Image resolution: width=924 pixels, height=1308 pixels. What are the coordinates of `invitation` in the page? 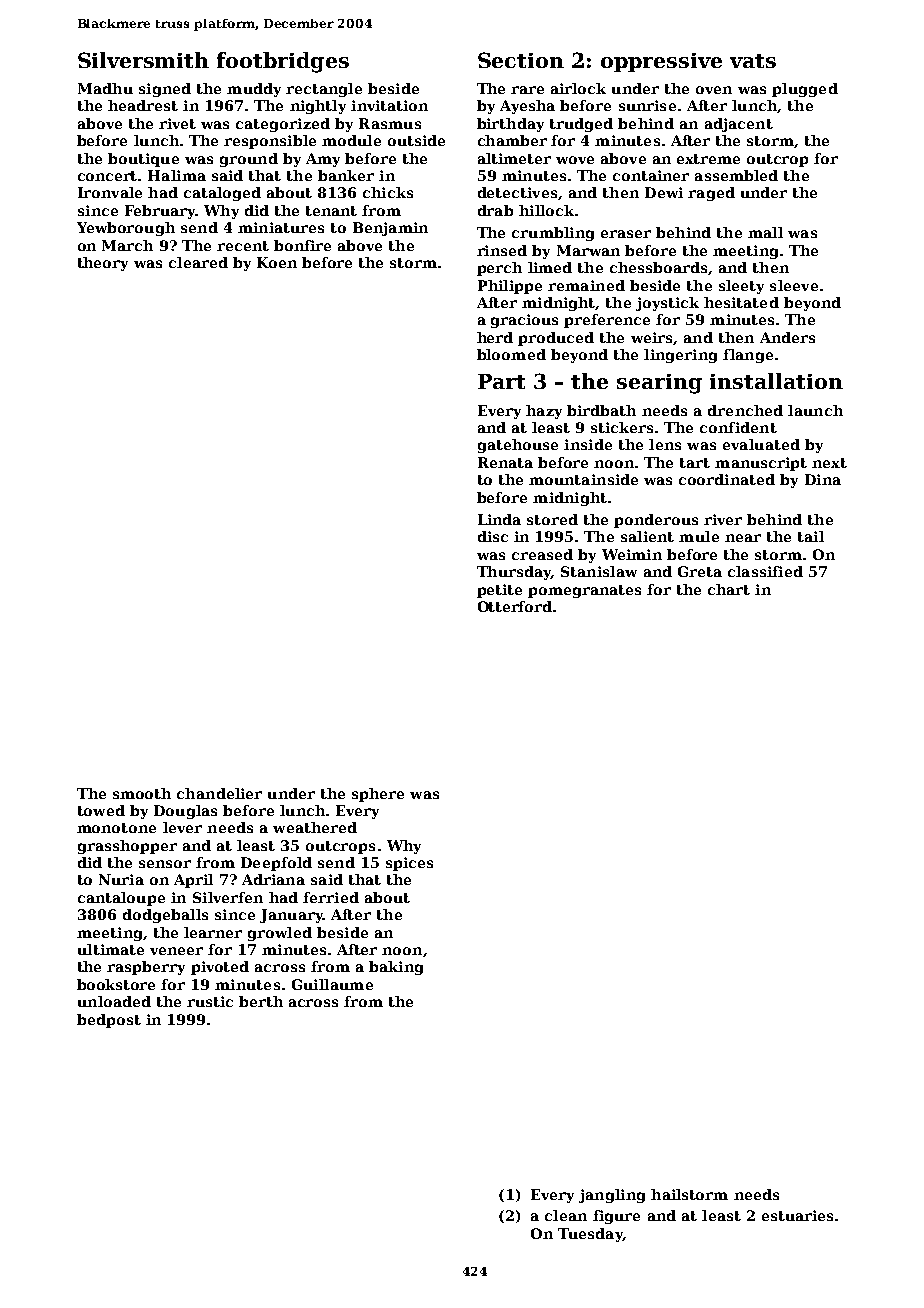 It's located at (389, 105).
